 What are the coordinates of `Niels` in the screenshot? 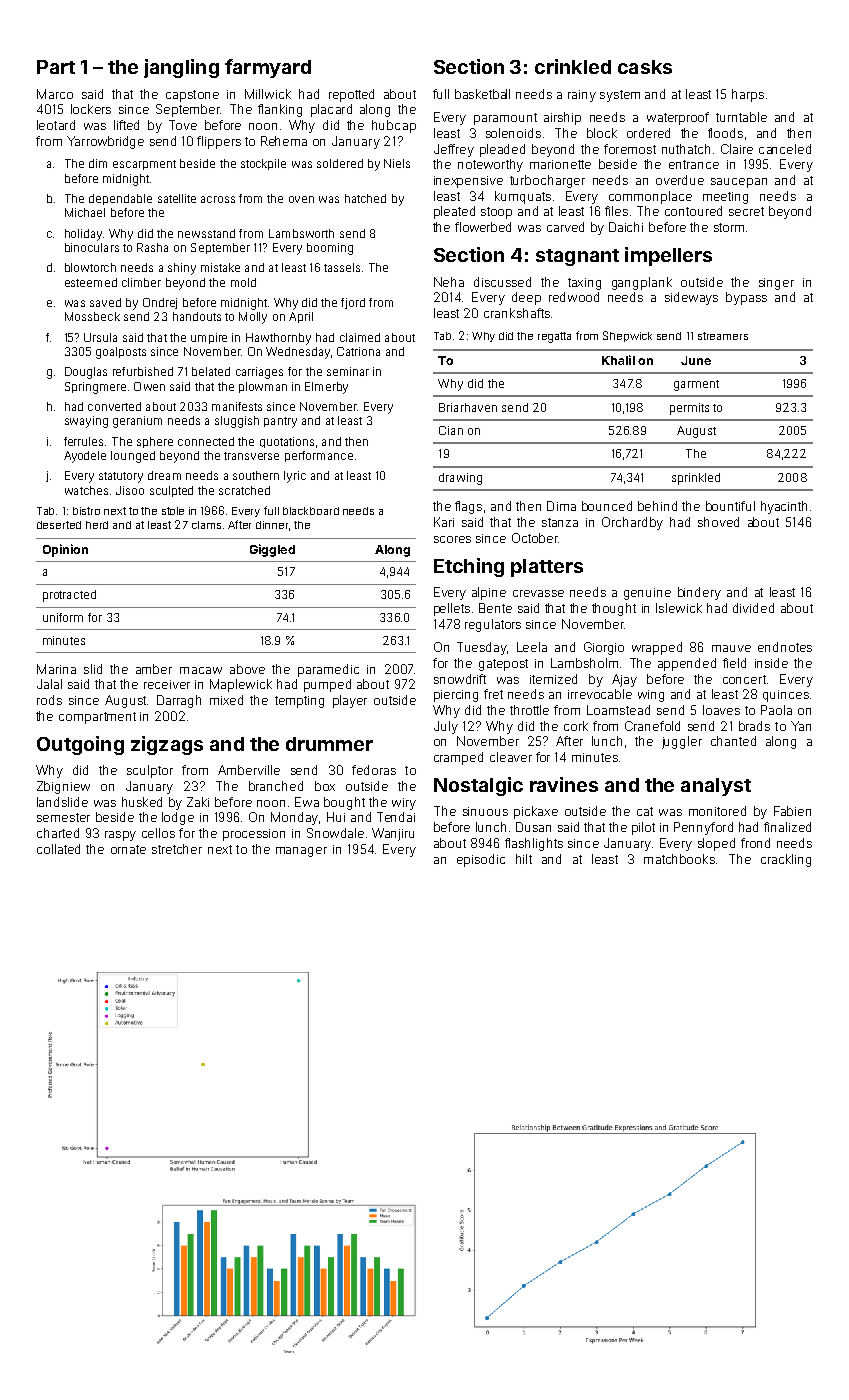 It's located at (397, 163).
